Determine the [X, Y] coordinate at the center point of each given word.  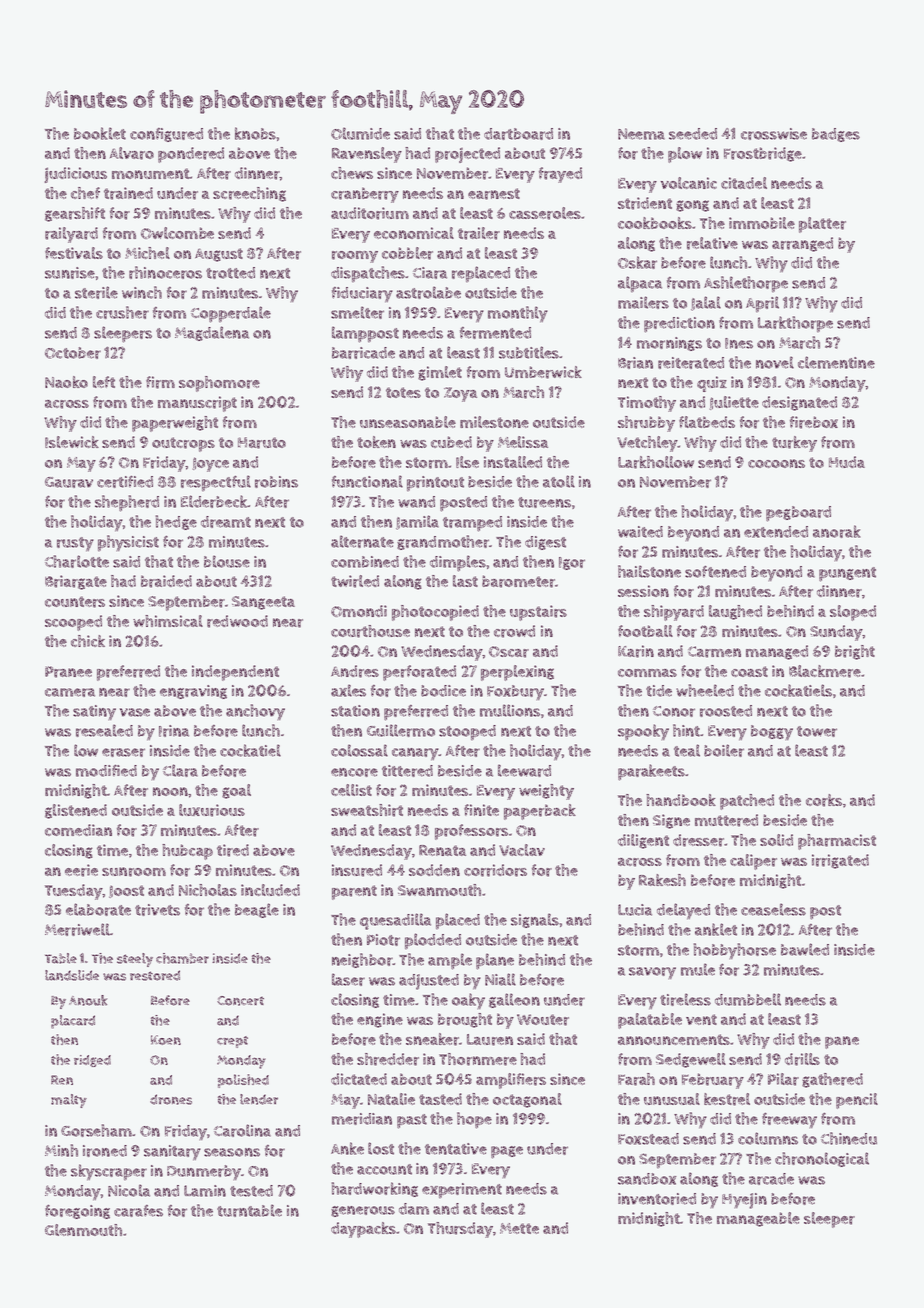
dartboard [518, 134]
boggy [772, 733]
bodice [443, 691]
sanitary [172, 1153]
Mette [519, 1228]
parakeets [651, 772]
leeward [524, 770]
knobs [255, 133]
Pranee [68, 672]
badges [836, 135]
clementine [836, 362]
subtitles [529, 352]
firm [160, 382]
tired [233, 850]
